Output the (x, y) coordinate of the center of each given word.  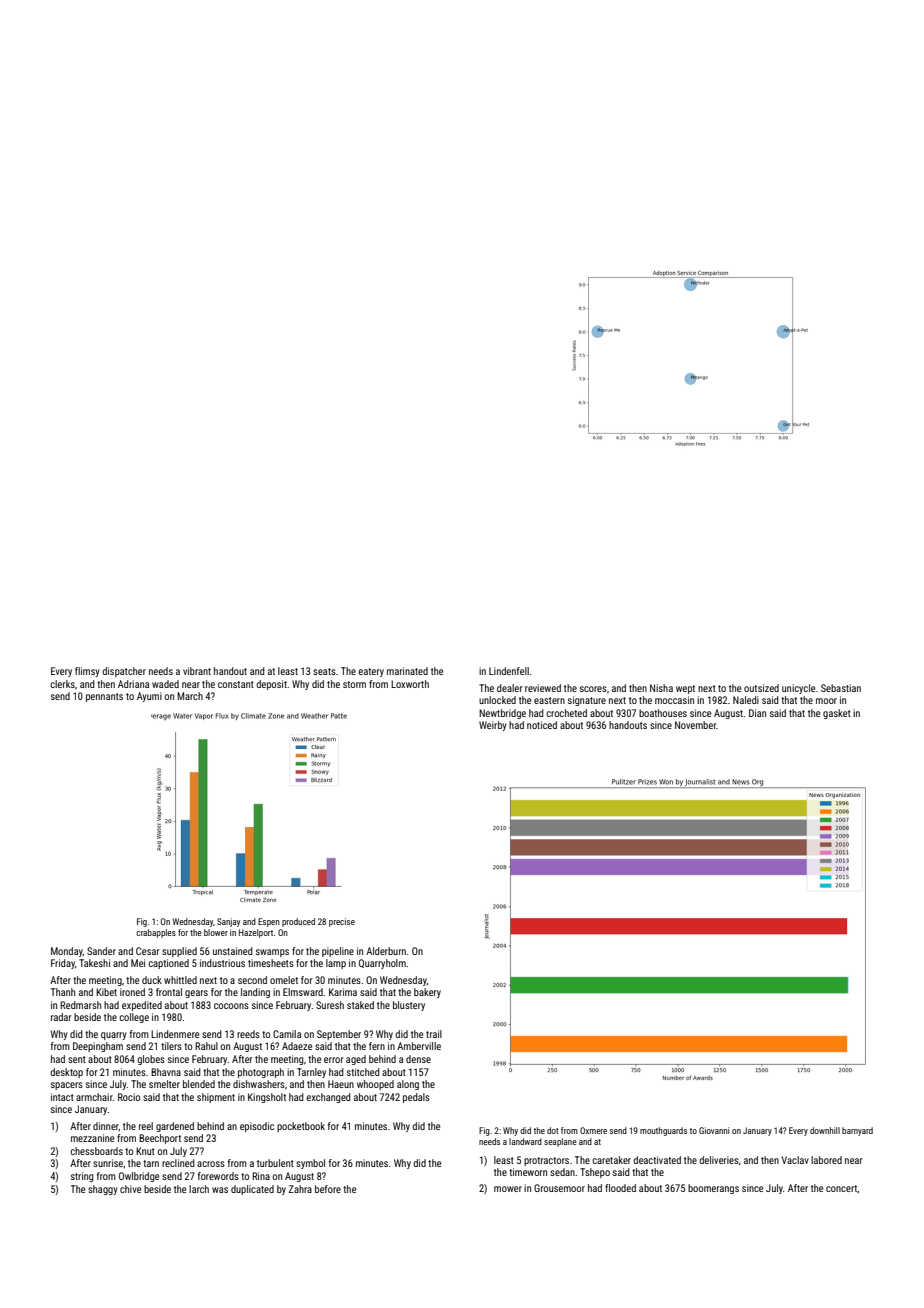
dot (553, 1130)
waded (165, 684)
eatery (371, 672)
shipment (216, 1098)
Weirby (493, 726)
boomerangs (713, 1189)
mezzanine (92, 1138)
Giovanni (714, 1130)
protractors (546, 1161)
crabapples (156, 933)
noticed (542, 725)
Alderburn (386, 951)
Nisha (661, 688)
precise (342, 922)
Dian (757, 713)
